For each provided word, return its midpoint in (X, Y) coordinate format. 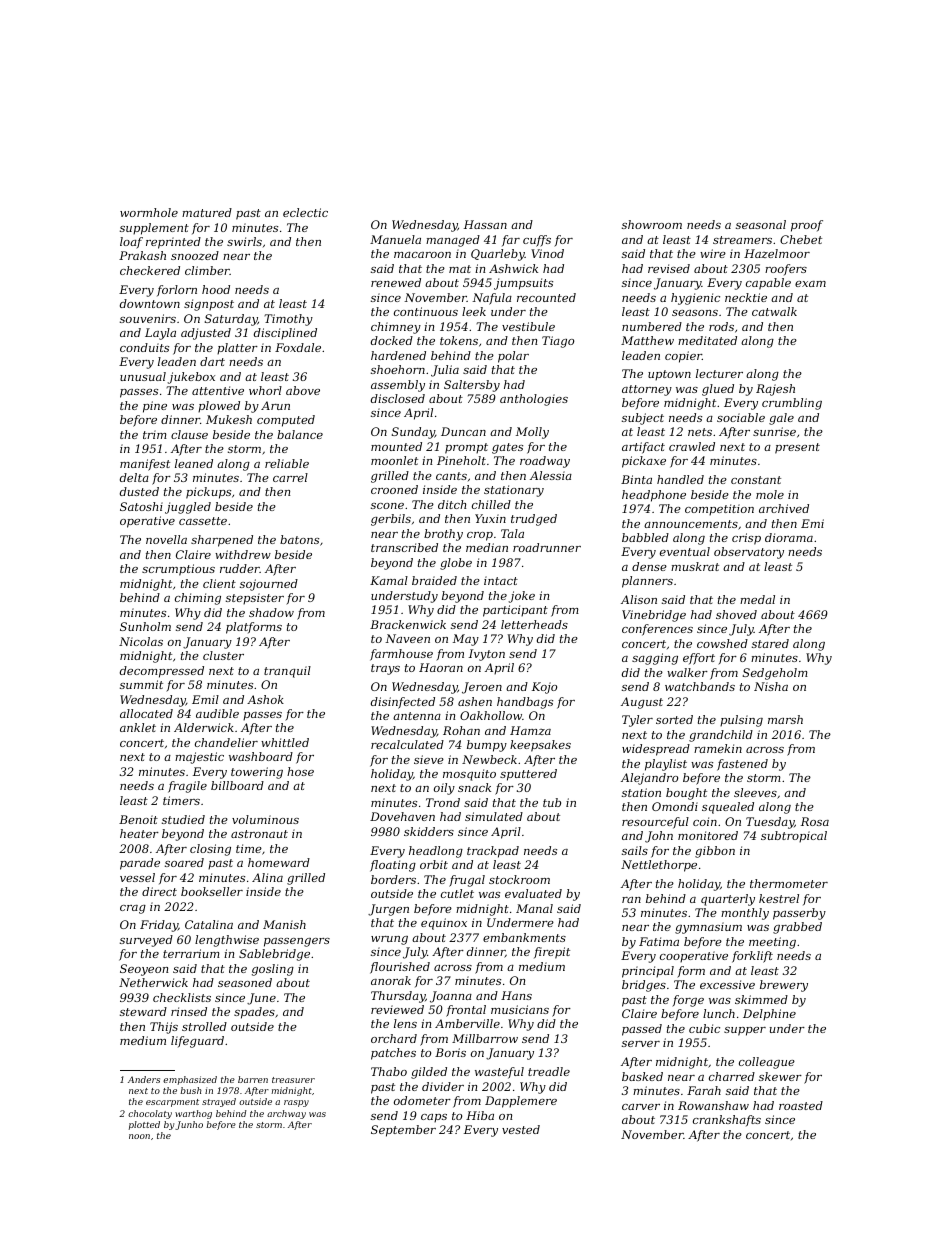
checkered (150, 270)
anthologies (534, 400)
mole (770, 494)
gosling (273, 970)
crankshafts (727, 1120)
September (403, 1131)
